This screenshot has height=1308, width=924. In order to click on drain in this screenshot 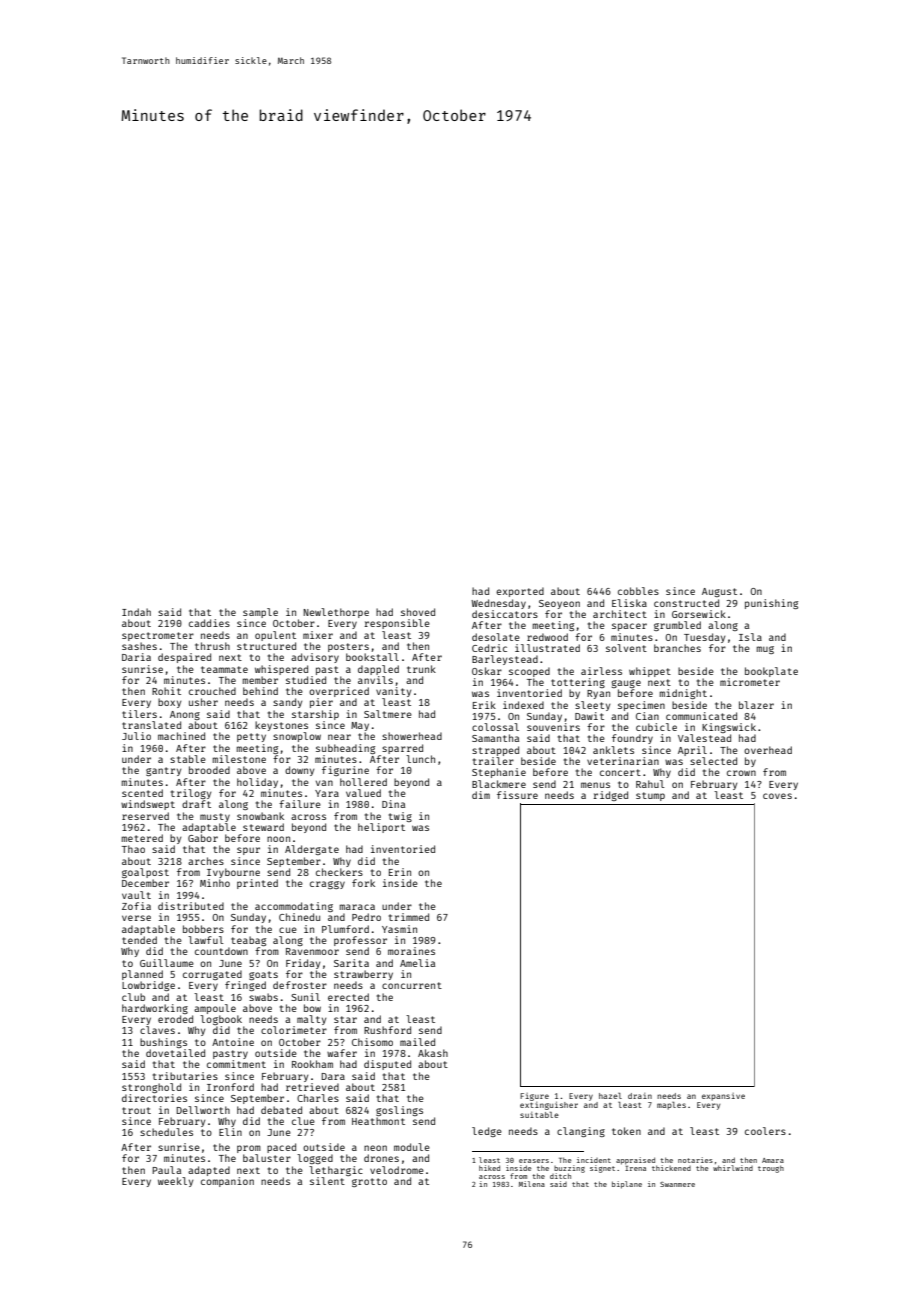, I will do `click(640, 1096)`.
